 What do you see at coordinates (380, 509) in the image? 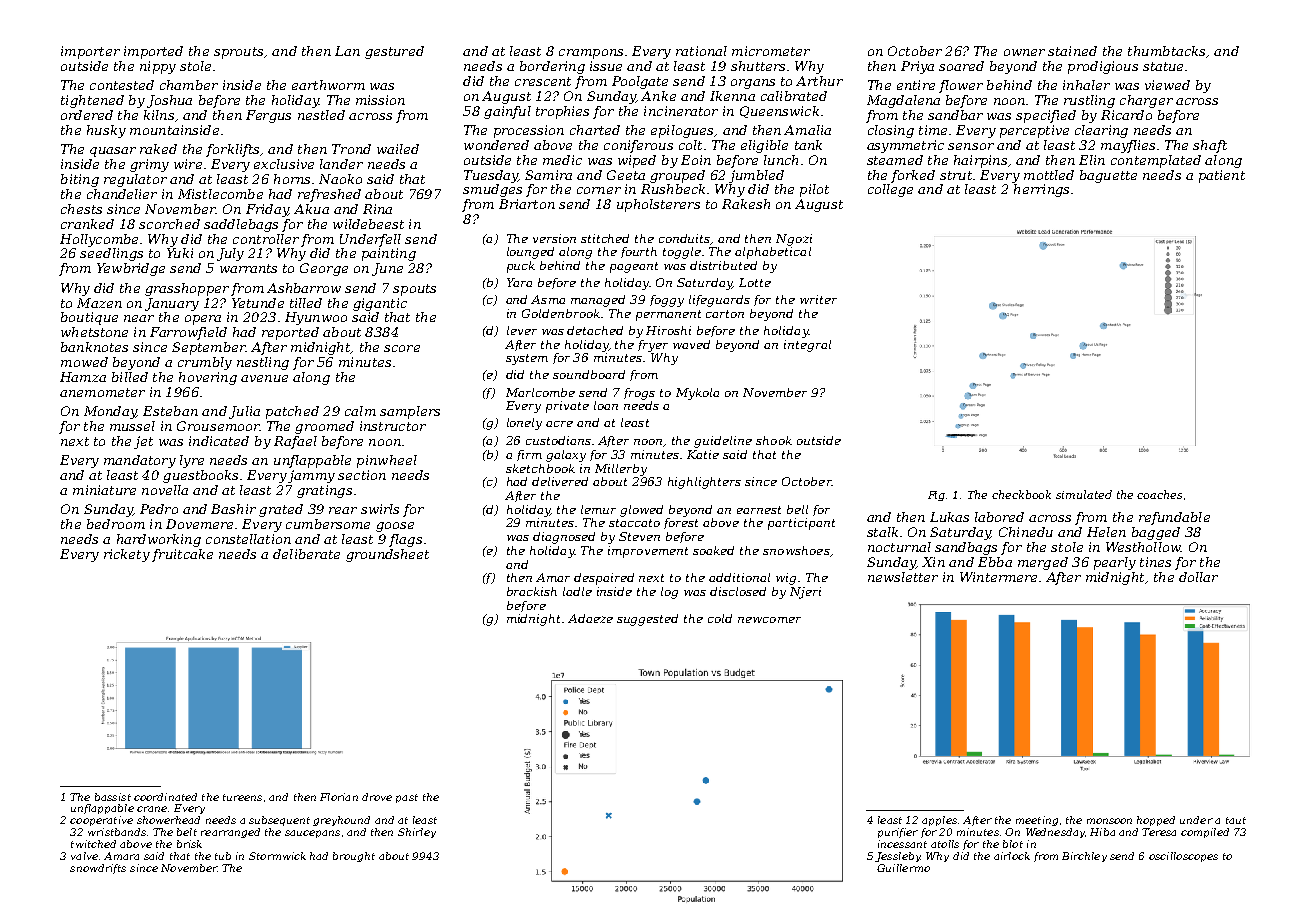
I see `swirls` at bounding box center [380, 509].
